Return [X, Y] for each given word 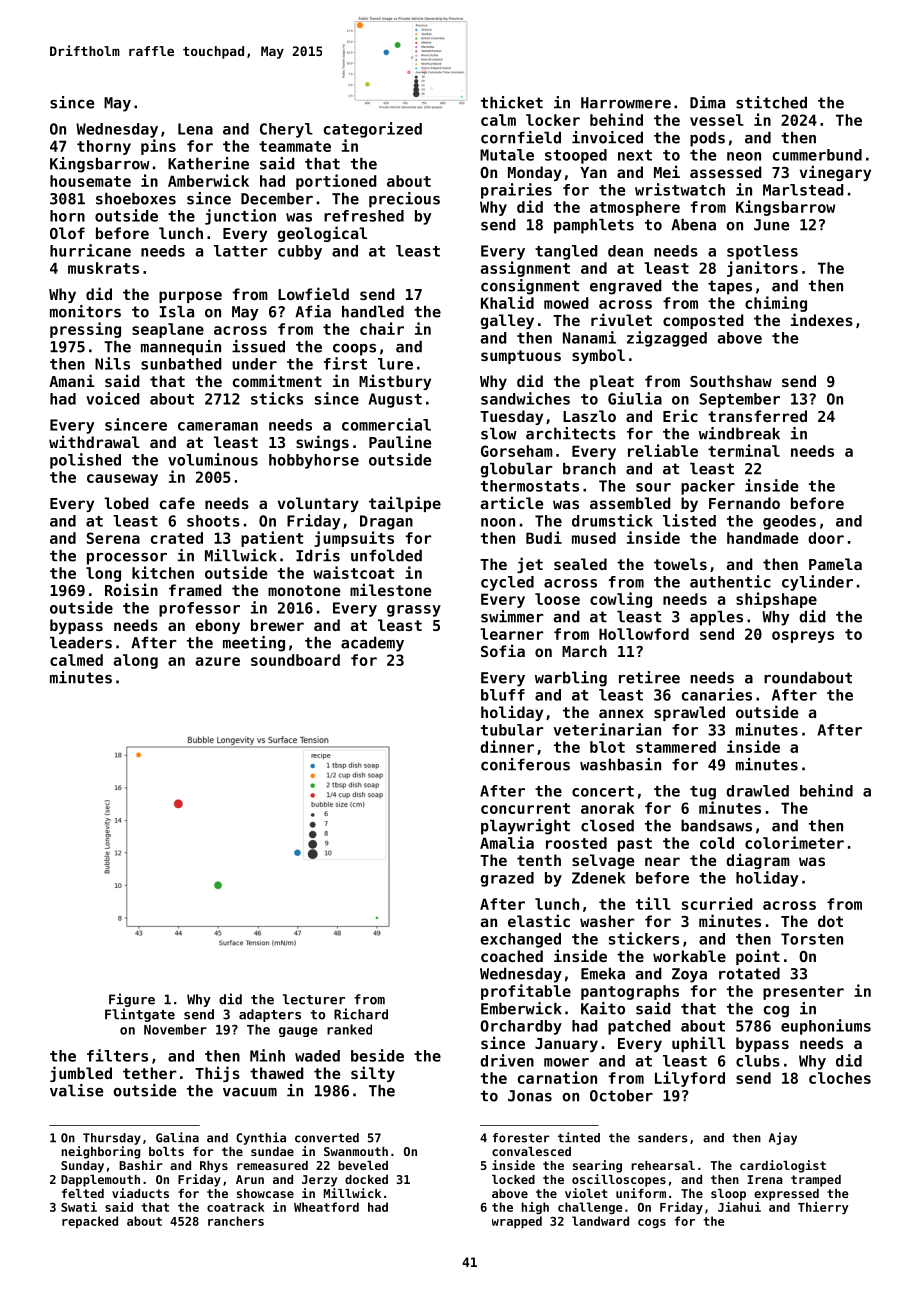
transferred [757, 416]
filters [117, 1055]
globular [517, 470]
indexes [822, 319]
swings [322, 443]
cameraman [218, 426]
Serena [113, 538]
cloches [840, 1078]
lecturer [314, 999]
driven [507, 1060]
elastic [539, 920]
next [635, 155]
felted [83, 1193]
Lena [195, 129]
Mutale [507, 155]
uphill [698, 1044]
